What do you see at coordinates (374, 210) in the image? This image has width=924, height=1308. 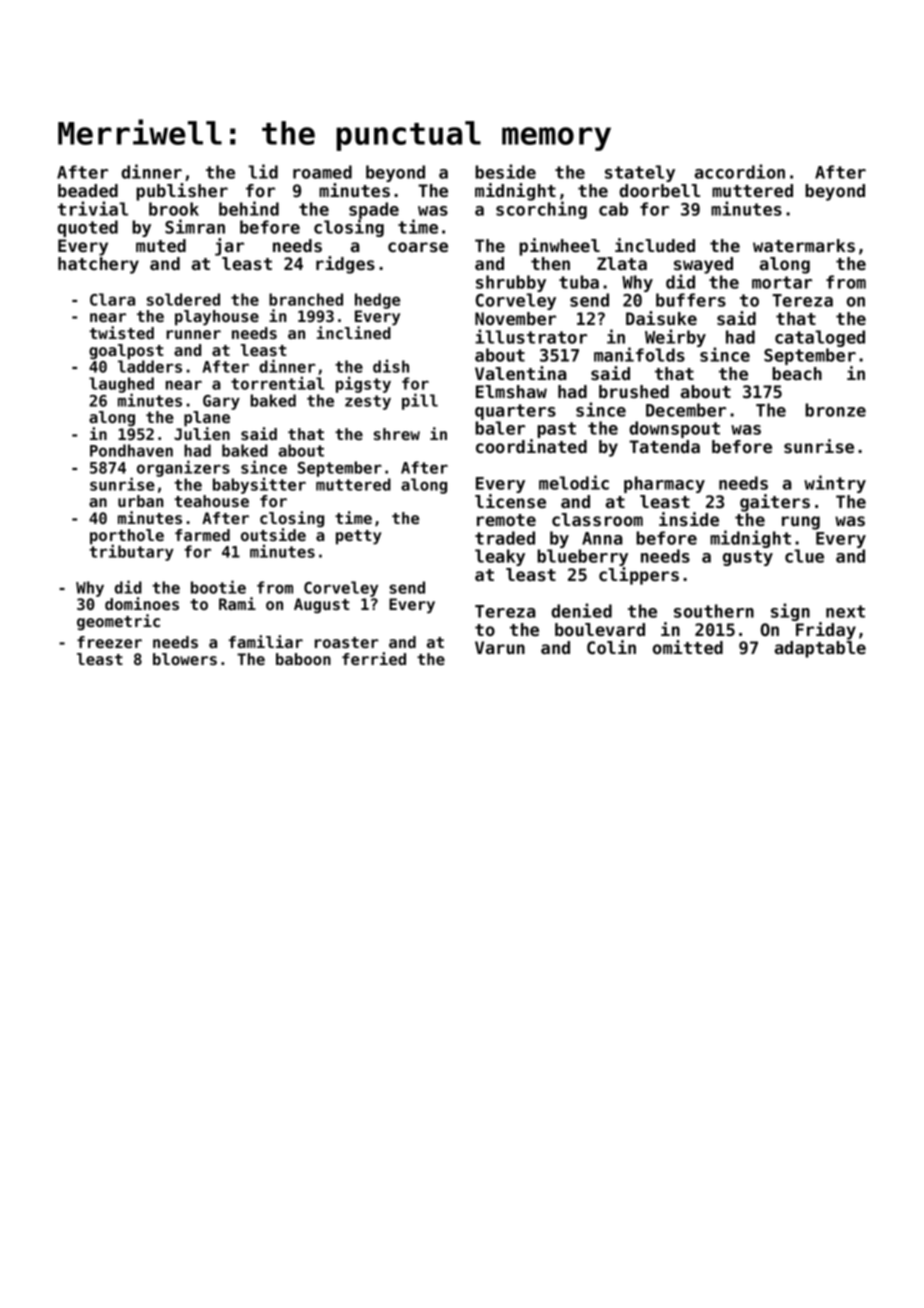 I see `spade` at bounding box center [374, 210].
